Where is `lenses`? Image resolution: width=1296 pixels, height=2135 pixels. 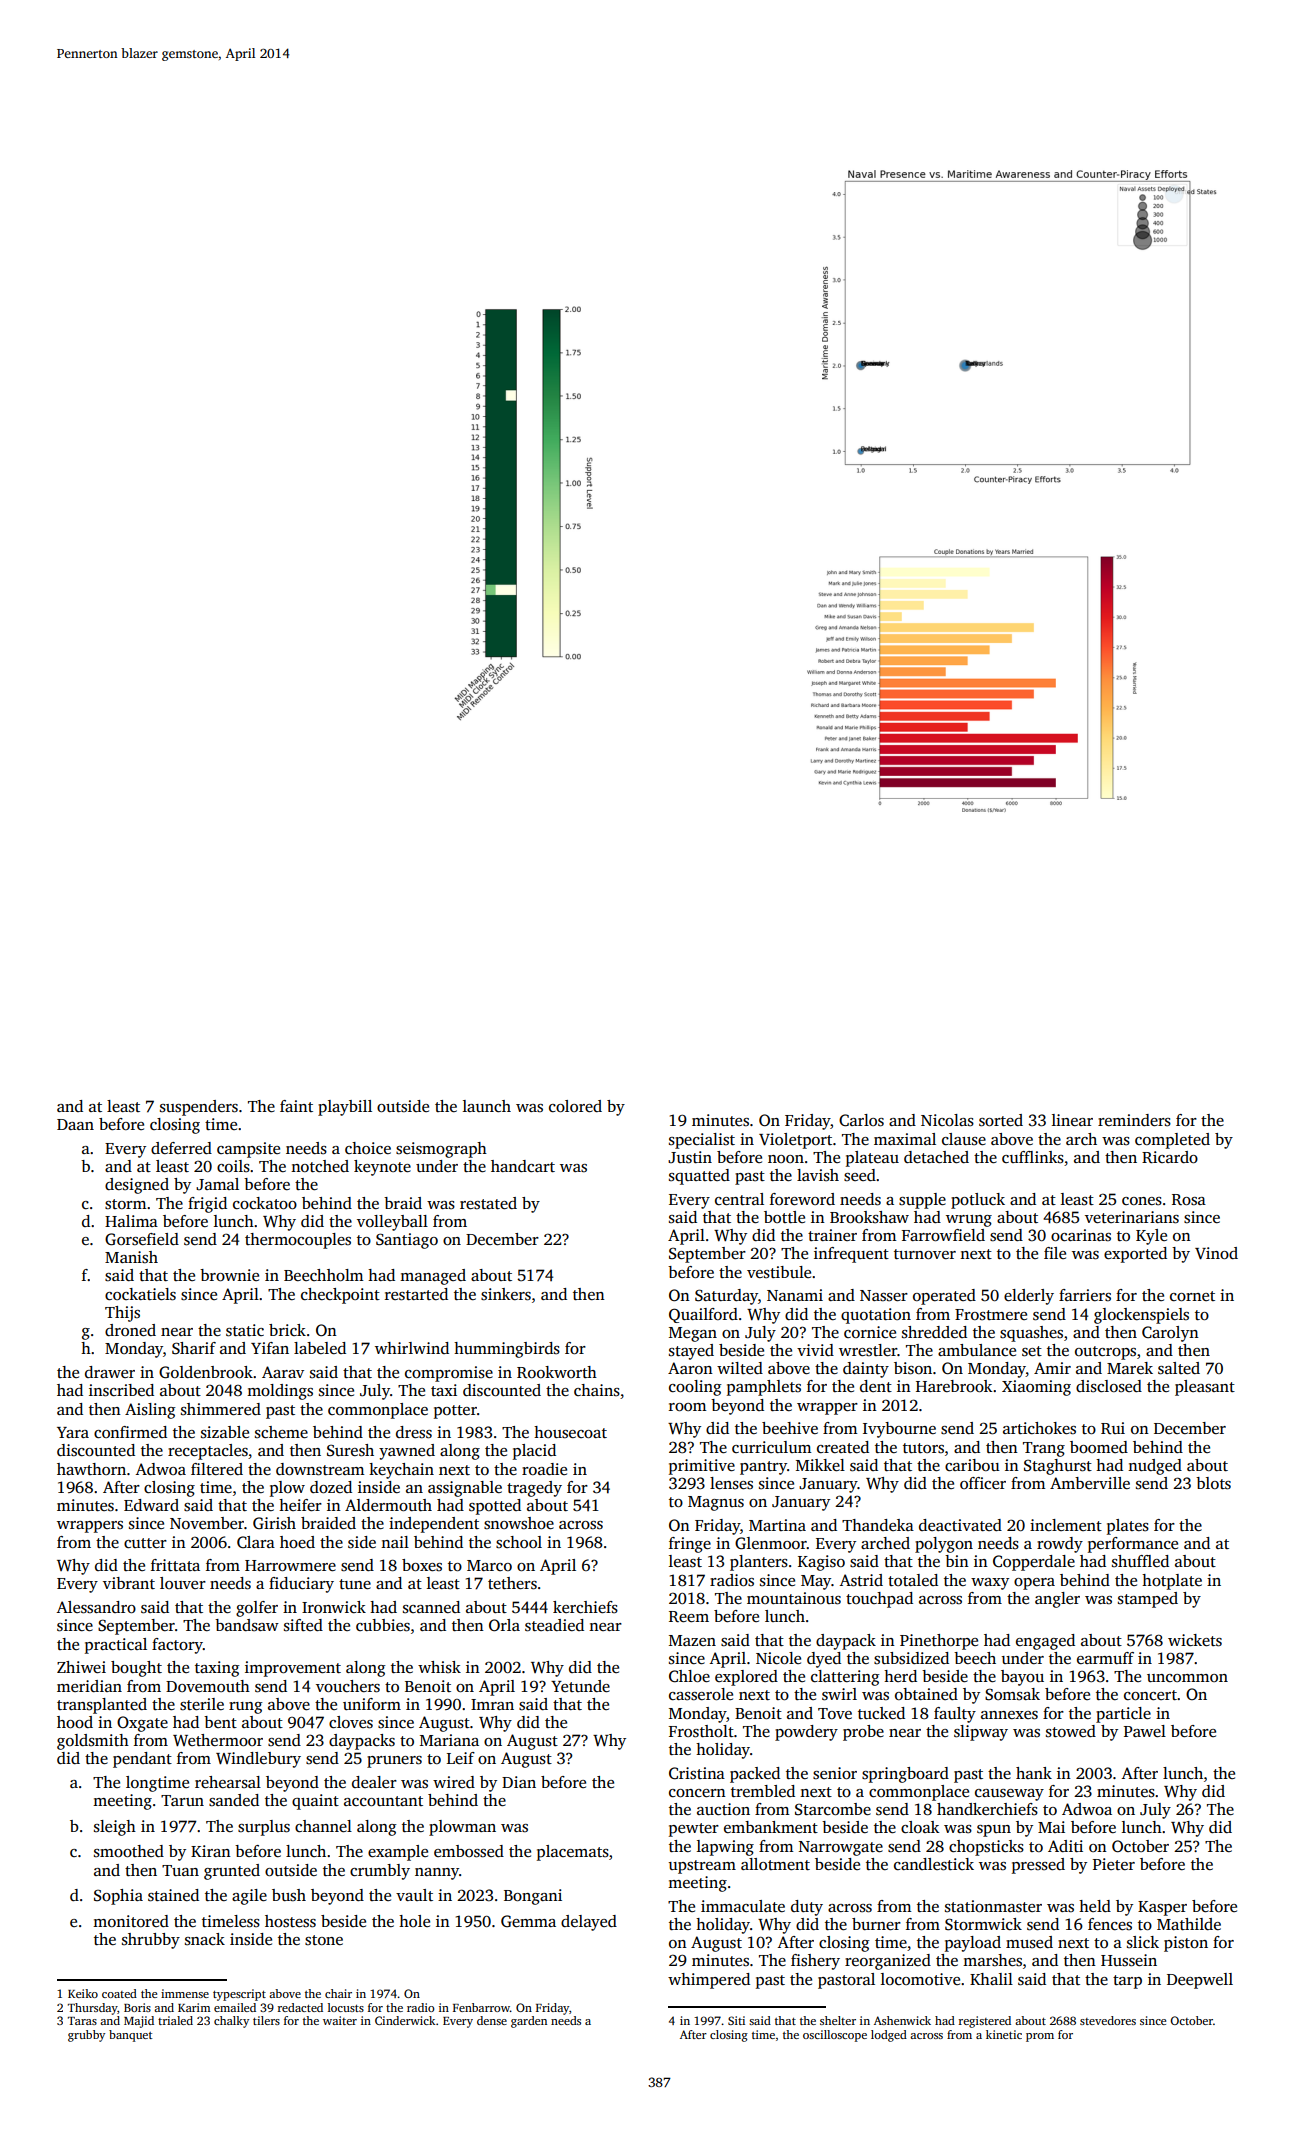
lenses is located at coordinates (731, 1483).
